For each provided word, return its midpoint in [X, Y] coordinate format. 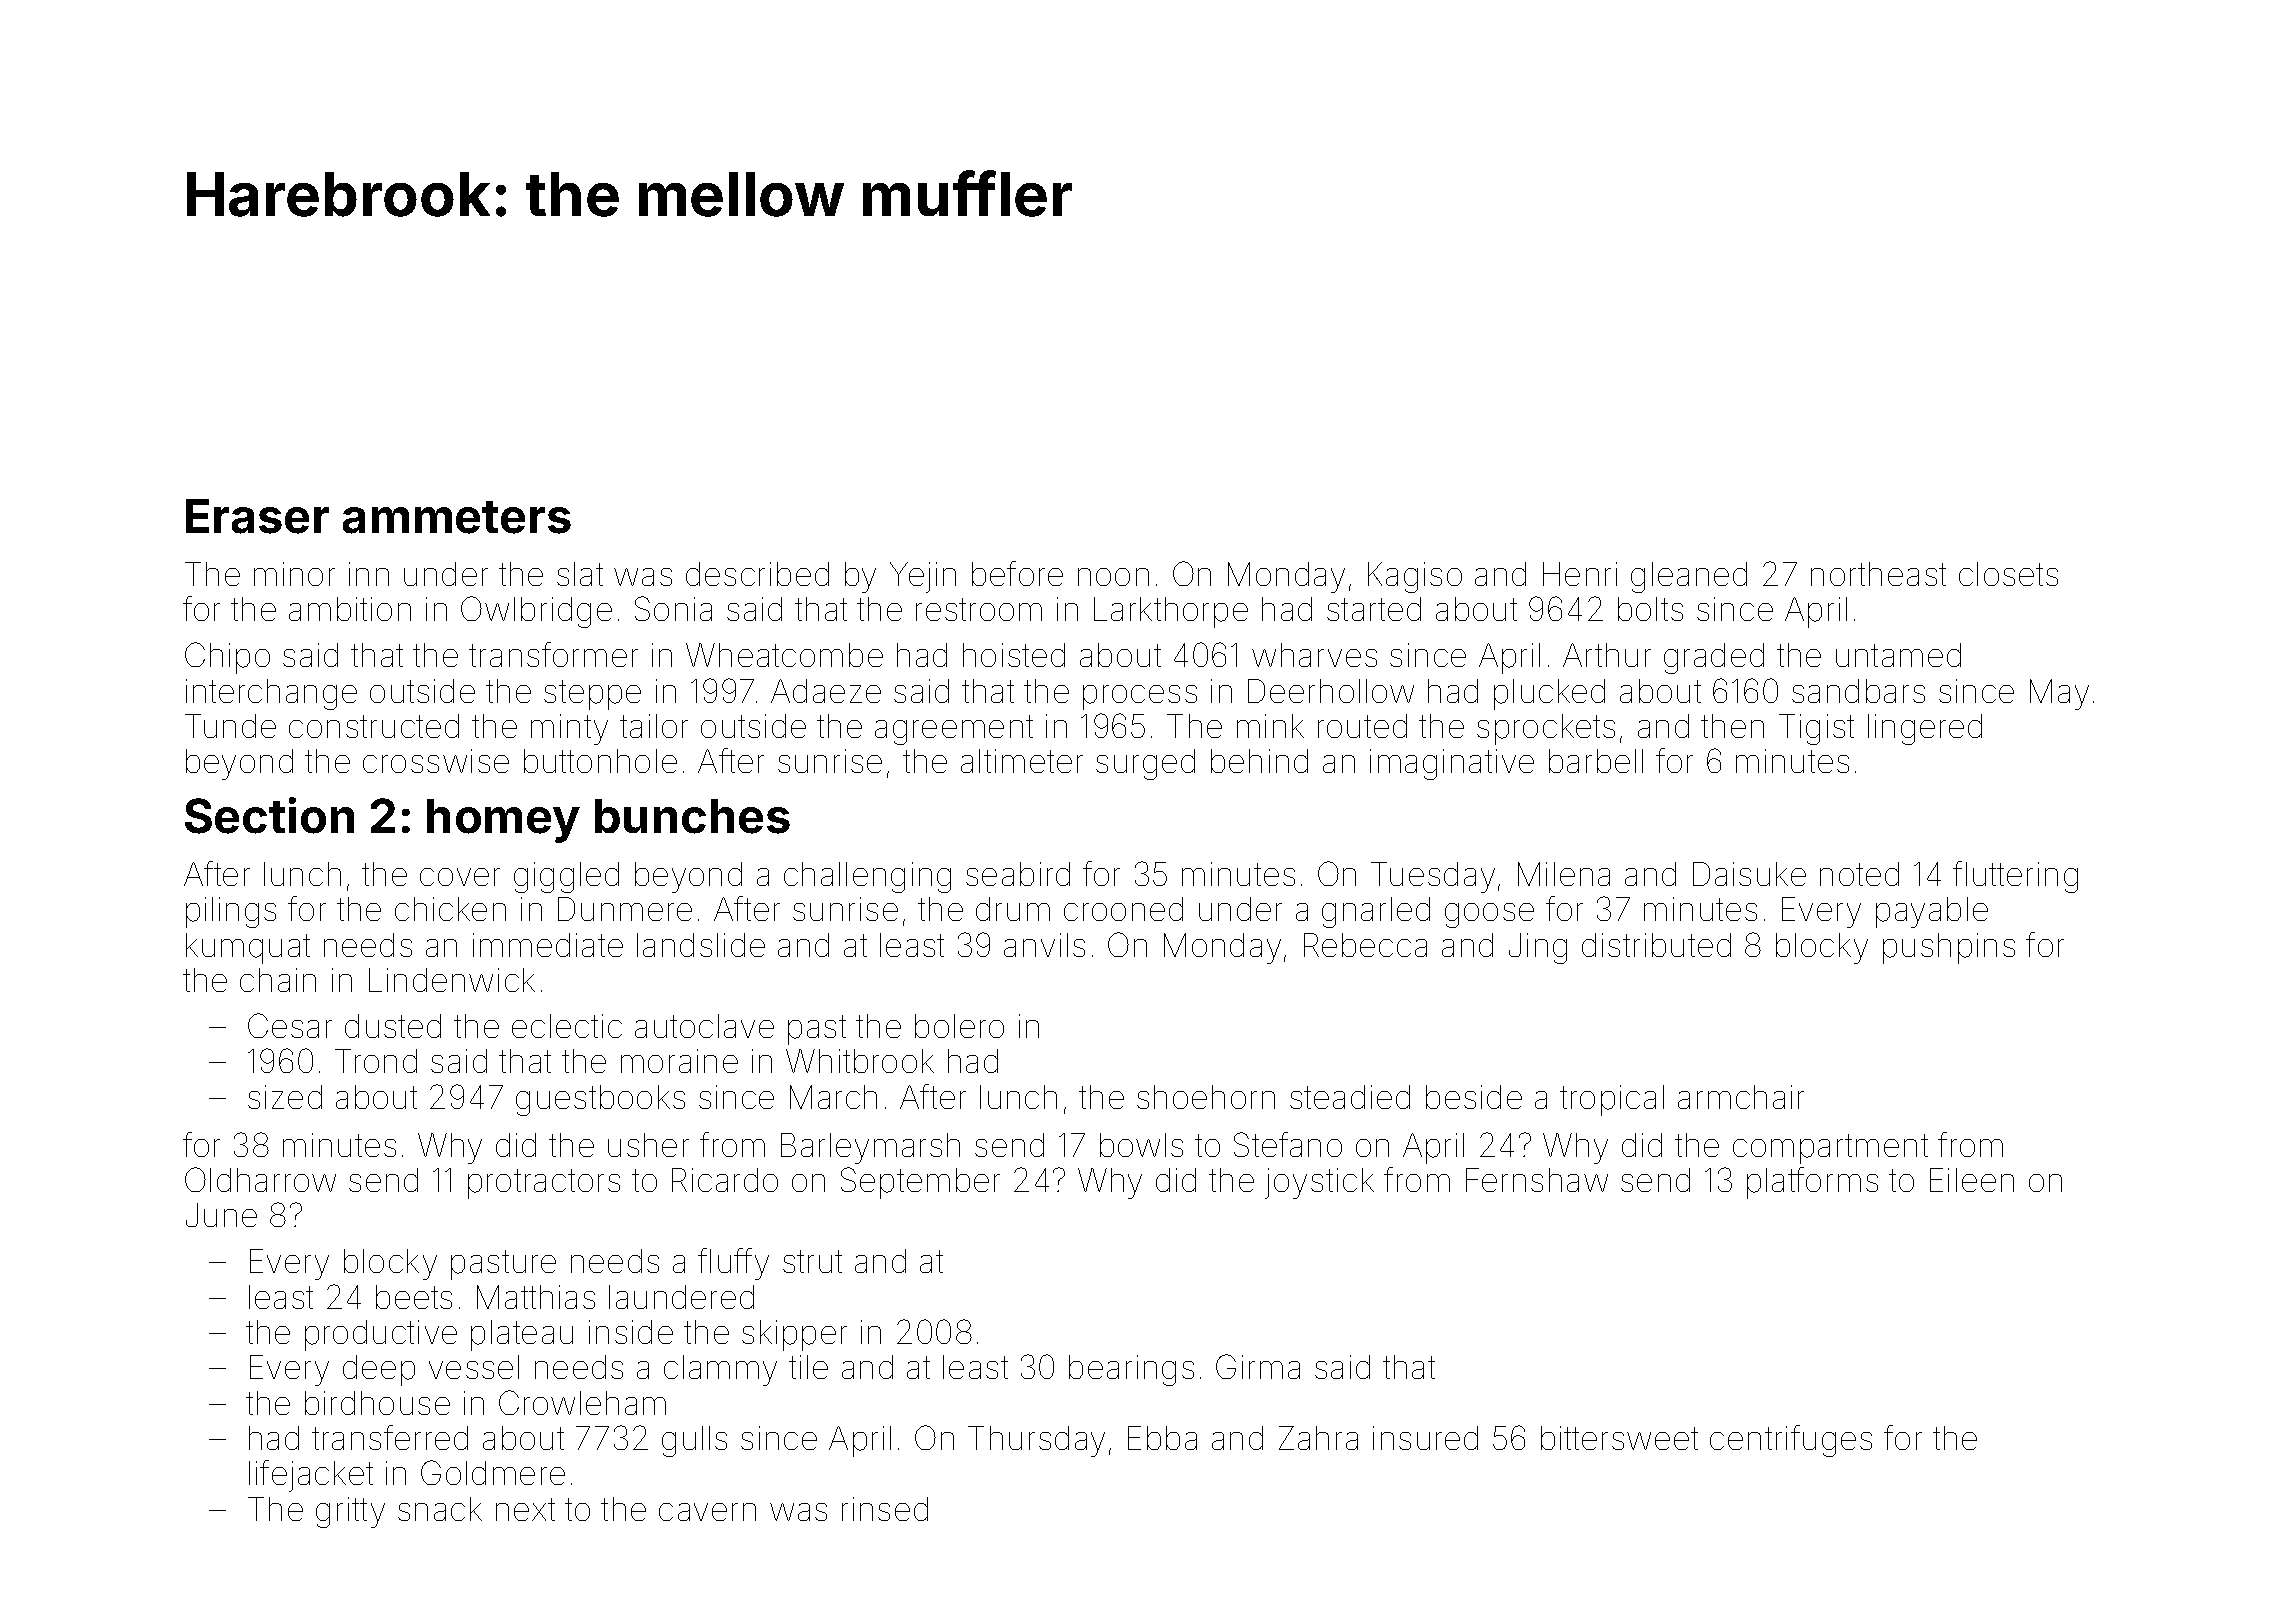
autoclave [704, 1026]
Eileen [1972, 1180]
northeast [1878, 574]
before [1017, 573]
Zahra [1318, 1438]
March [833, 1097]
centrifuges [1791, 1441]
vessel [474, 1367]
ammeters [457, 517]
